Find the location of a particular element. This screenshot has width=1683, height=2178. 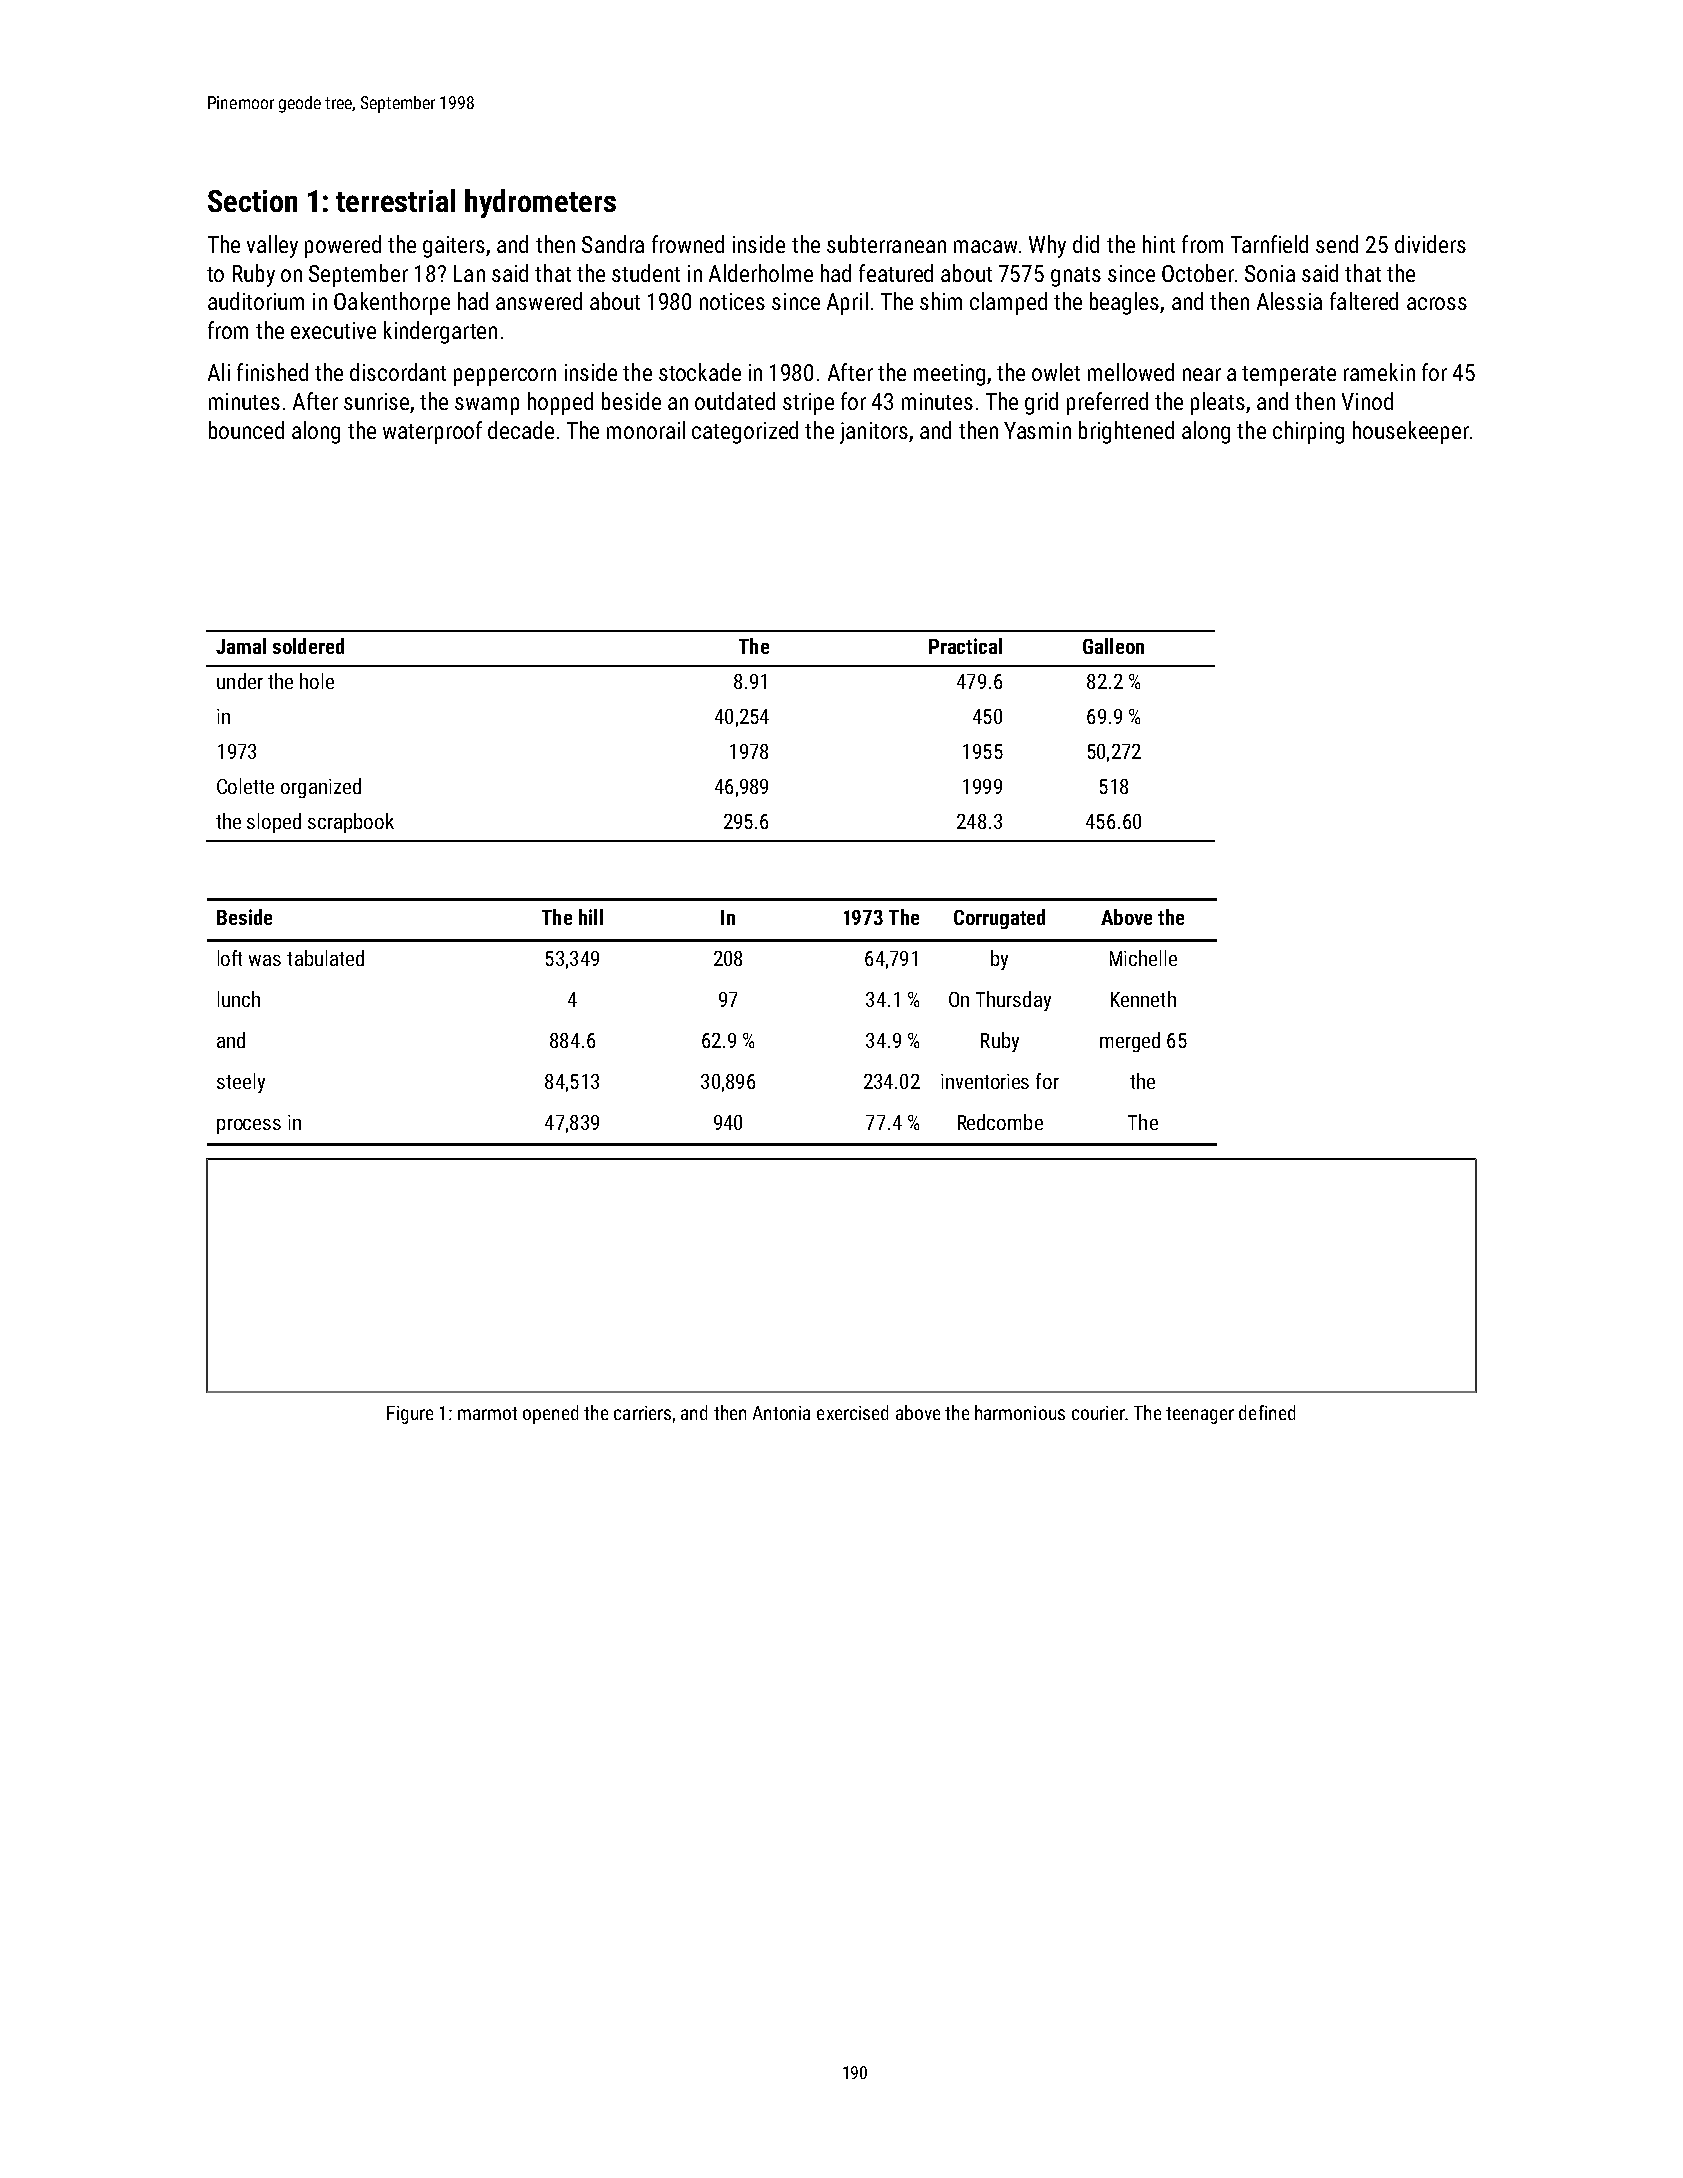

Figure is located at coordinates (410, 1415).
